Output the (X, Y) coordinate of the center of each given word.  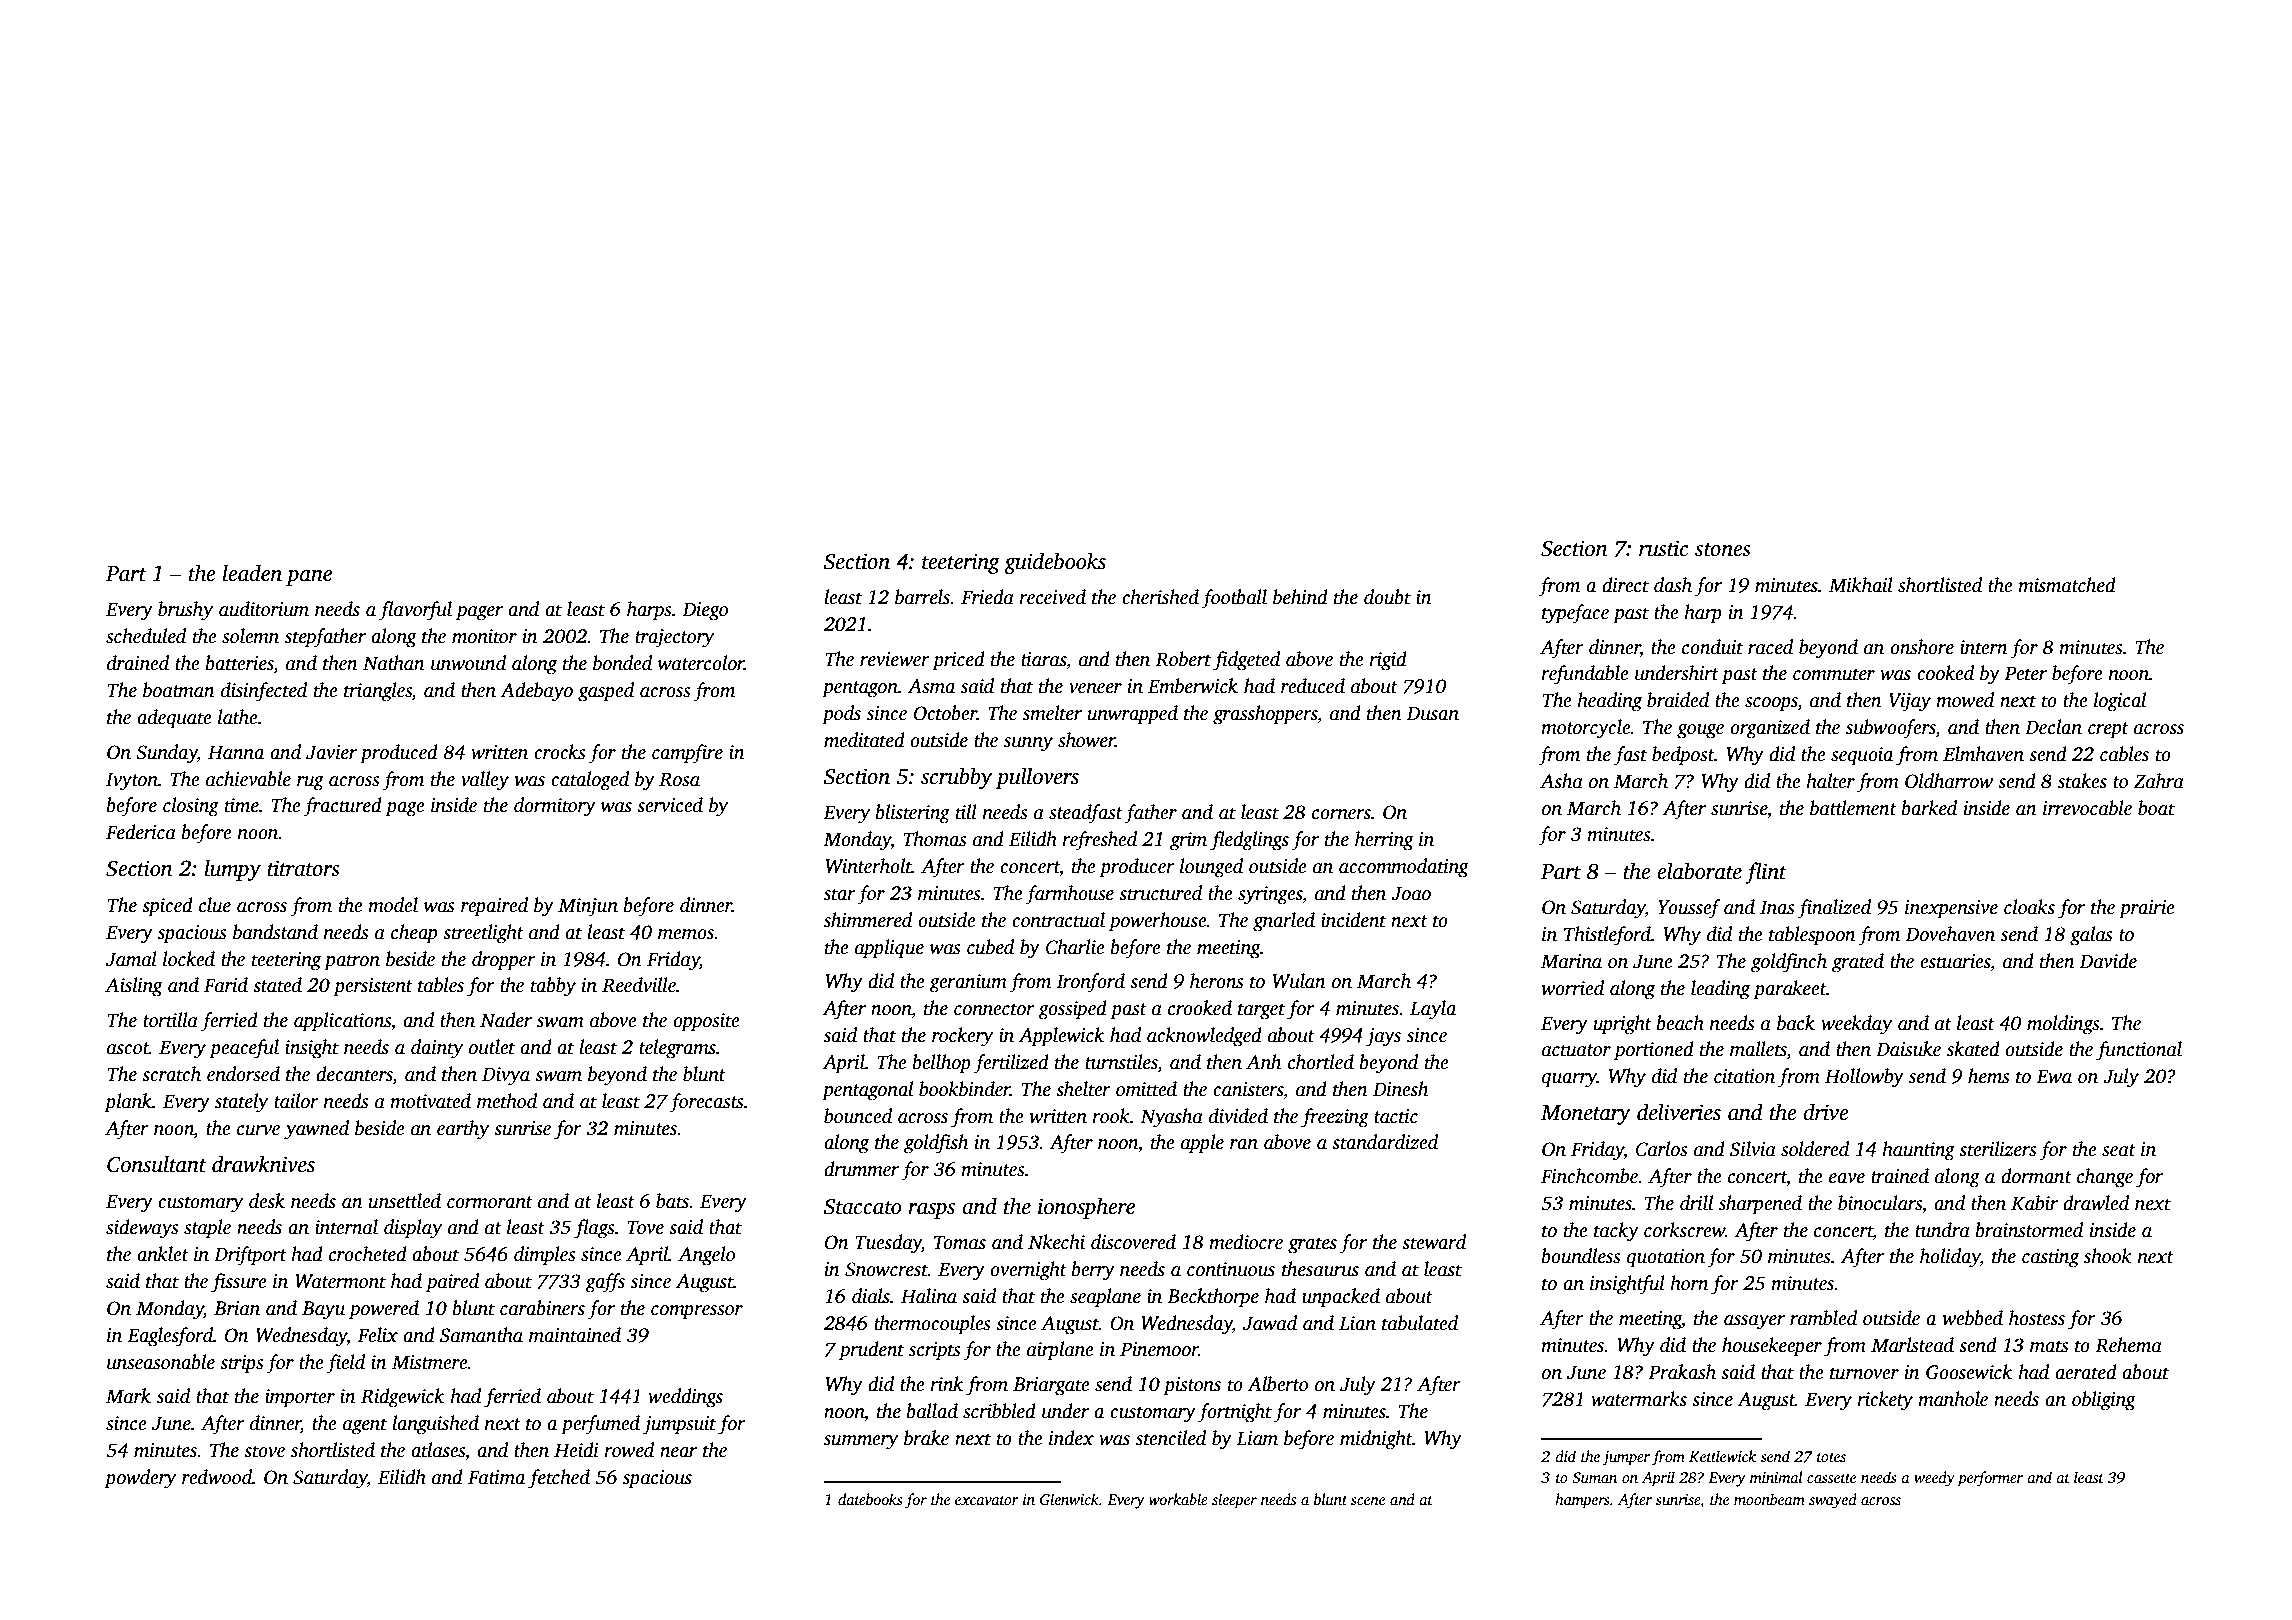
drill (1696, 1203)
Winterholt (869, 866)
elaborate (1699, 871)
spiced (167, 907)
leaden (252, 573)
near (678, 1452)
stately (241, 1103)
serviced (670, 805)
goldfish (936, 1144)
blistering (913, 814)
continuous (1231, 1269)
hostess (2037, 1318)
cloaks (2029, 907)
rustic (1664, 548)
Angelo (706, 1256)
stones (1723, 550)
